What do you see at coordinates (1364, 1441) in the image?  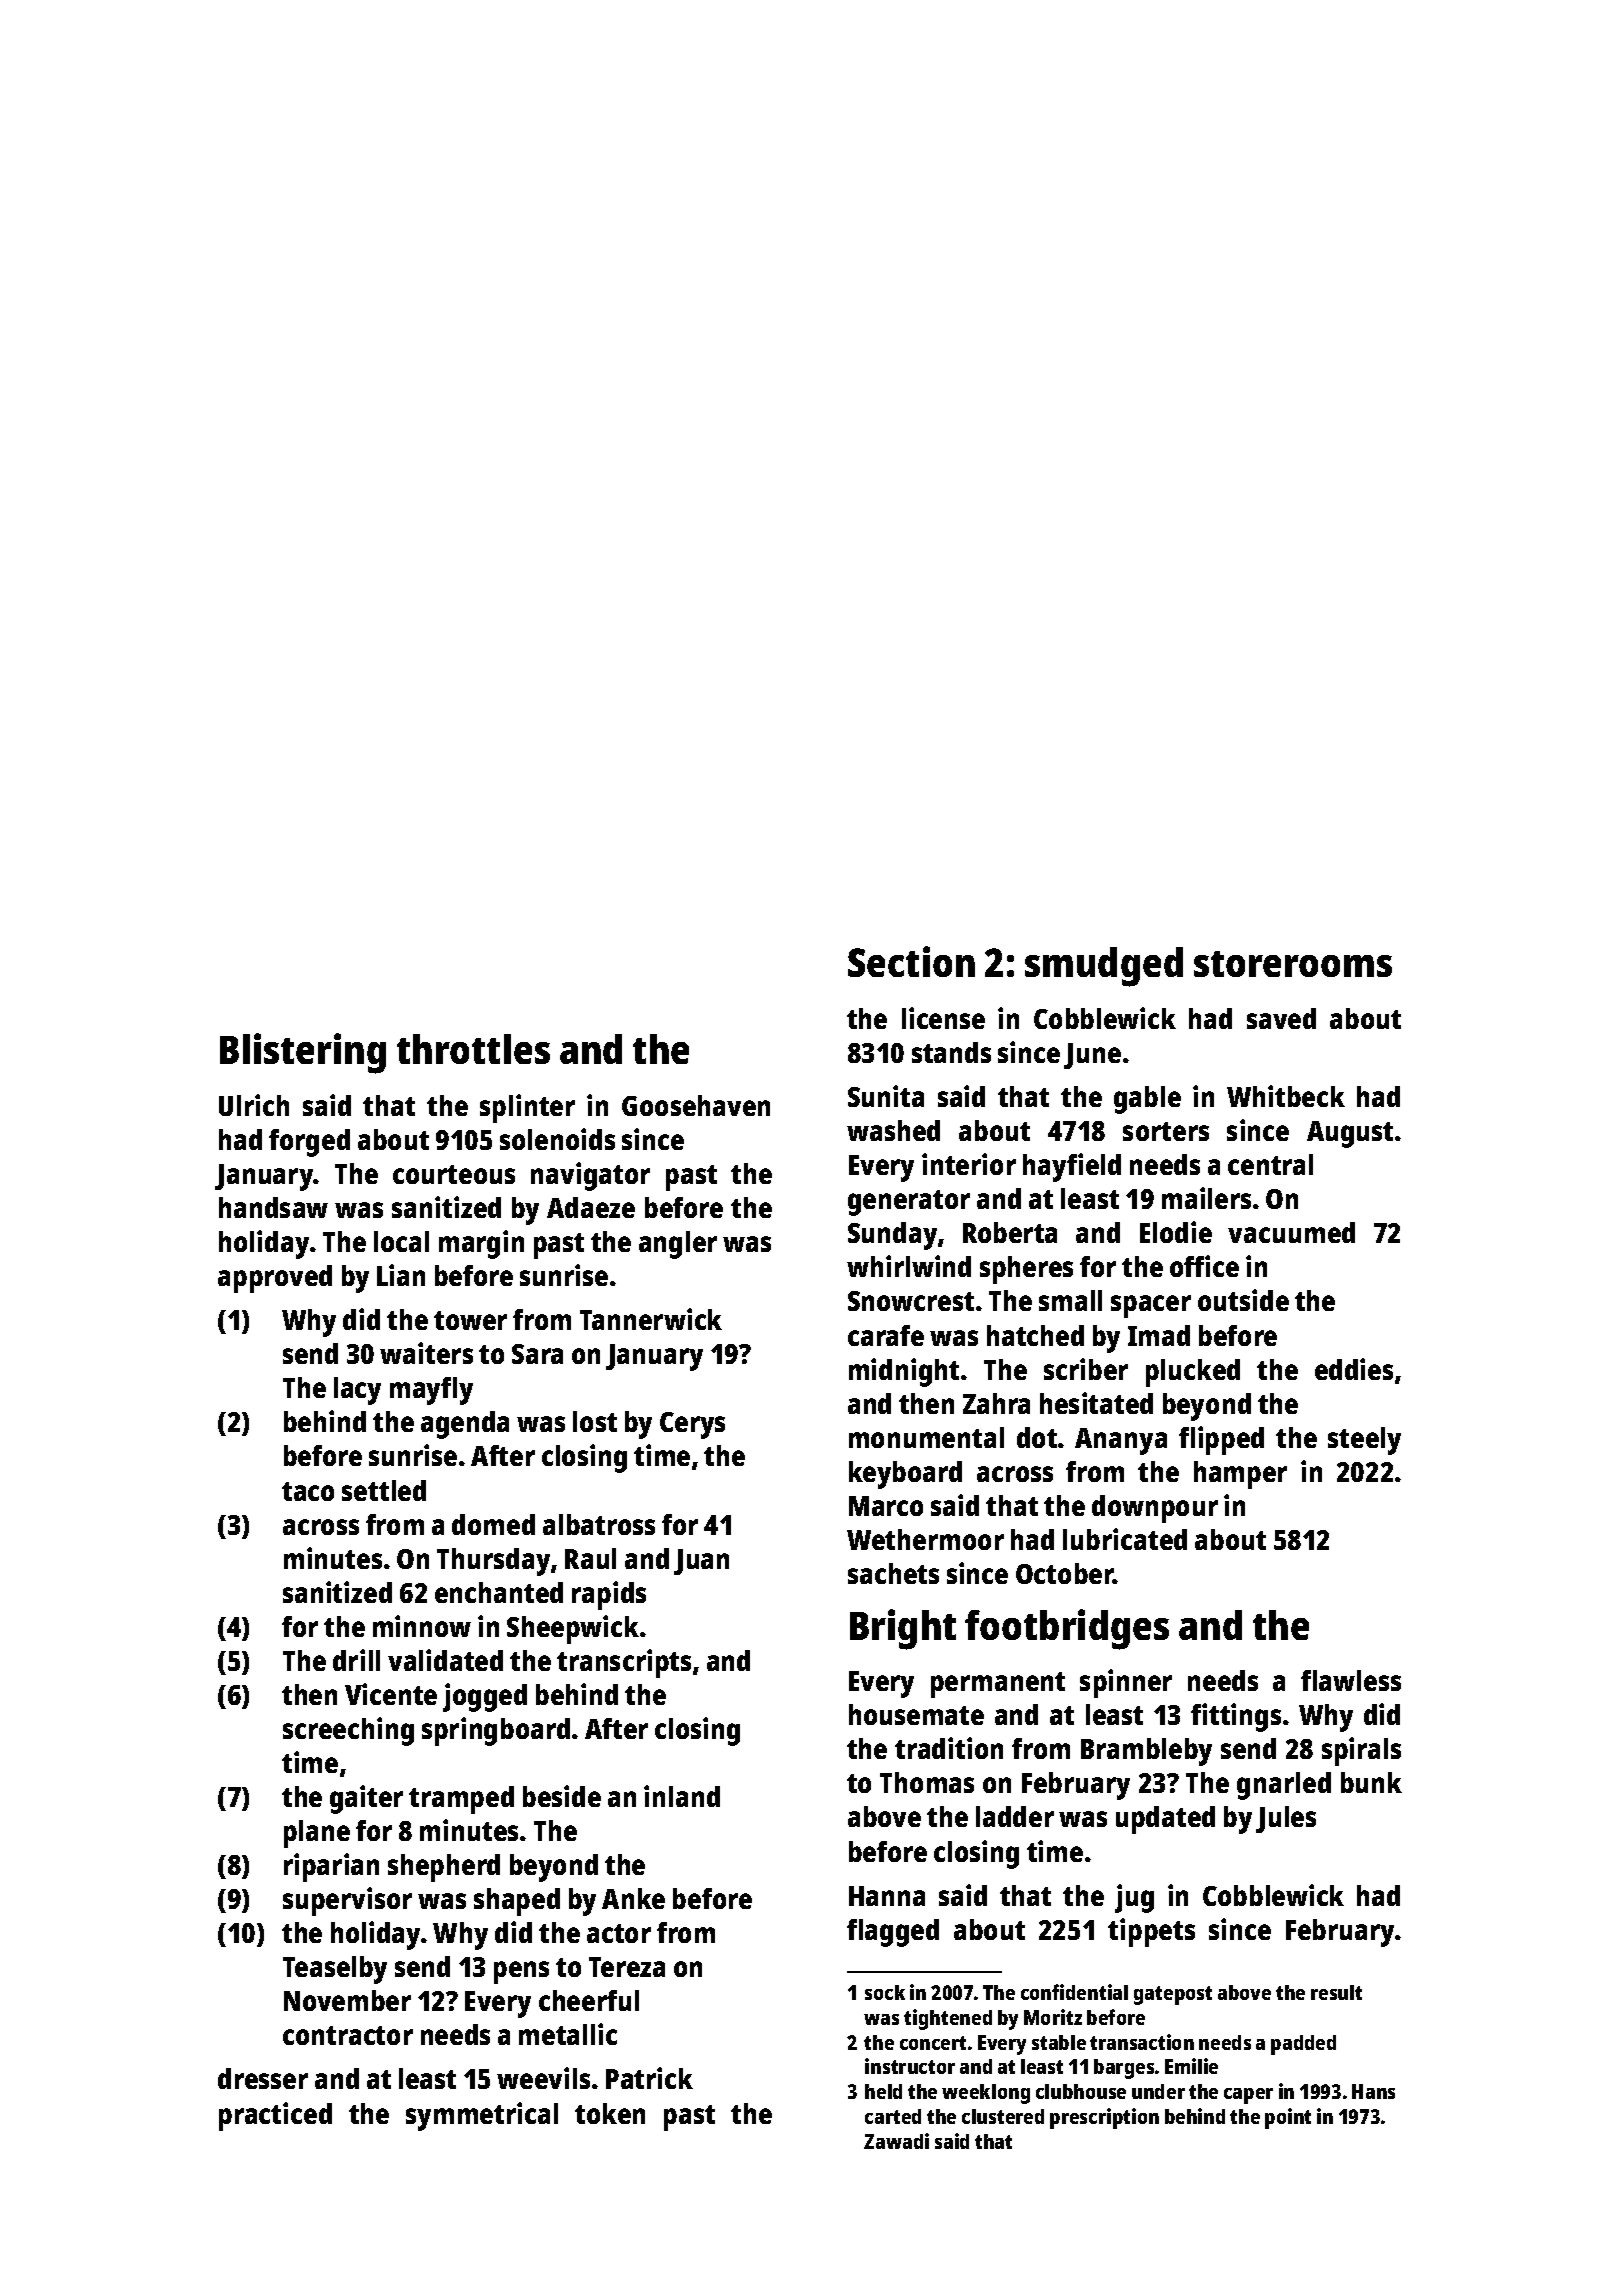 I see `steely` at bounding box center [1364, 1441].
